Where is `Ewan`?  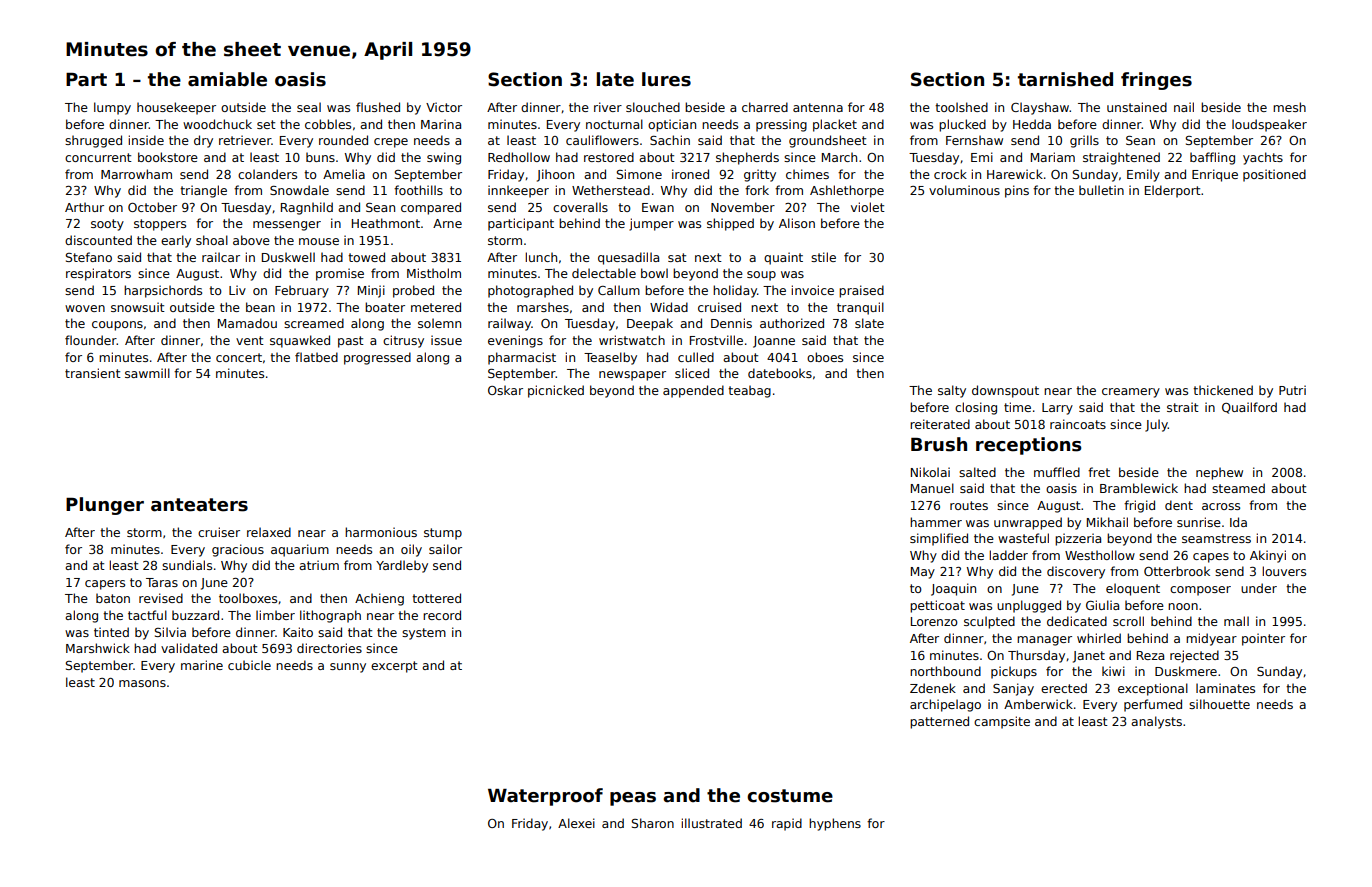 Ewan is located at coordinates (658, 207).
